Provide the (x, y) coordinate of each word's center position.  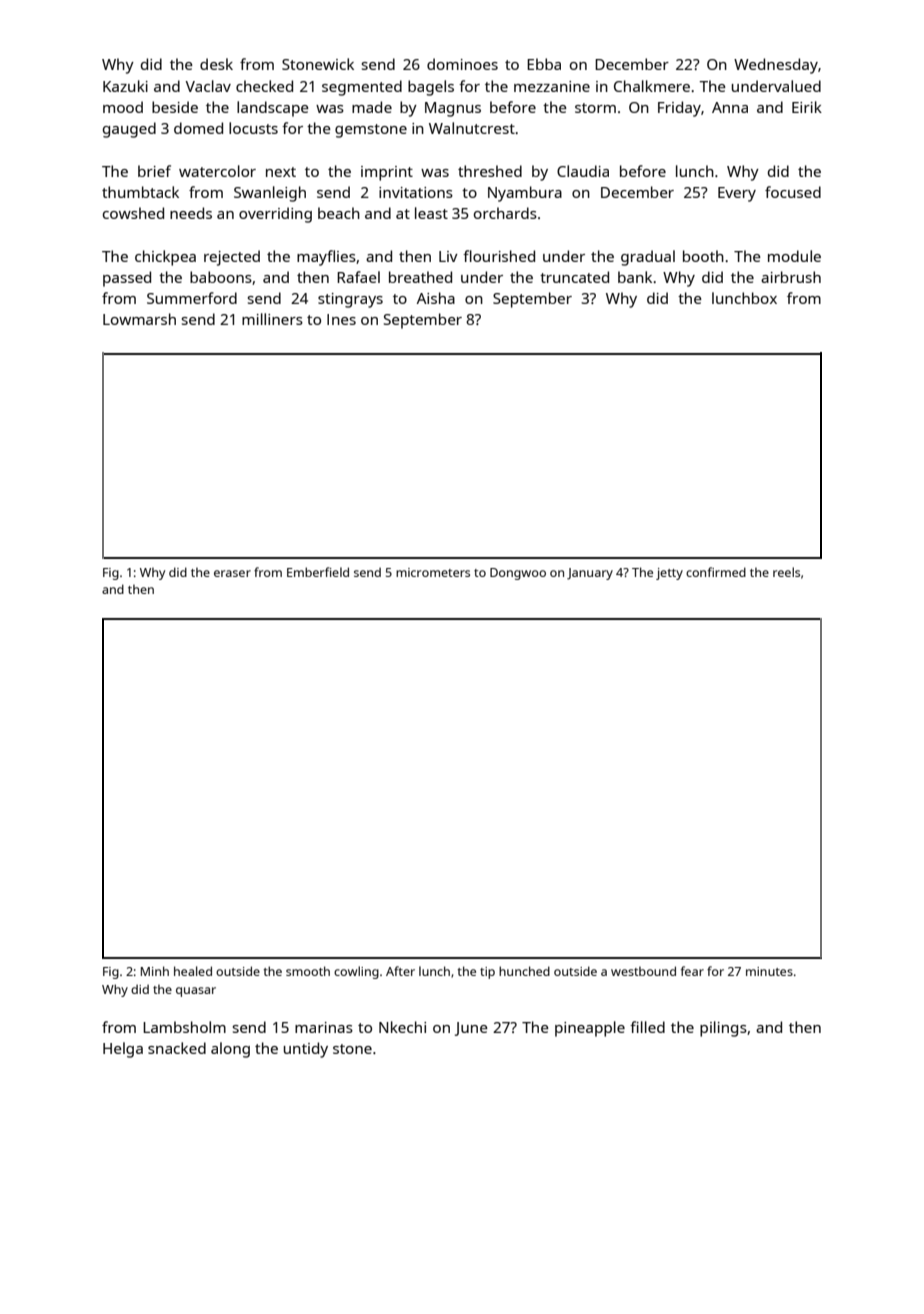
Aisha (436, 298)
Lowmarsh (139, 319)
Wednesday (776, 66)
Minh (155, 971)
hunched (524, 971)
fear (692, 971)
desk (216, 64)
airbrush (791, 277)
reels (786, 572)
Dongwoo (518, 574)
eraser (232, 573)
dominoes (462, 64)
